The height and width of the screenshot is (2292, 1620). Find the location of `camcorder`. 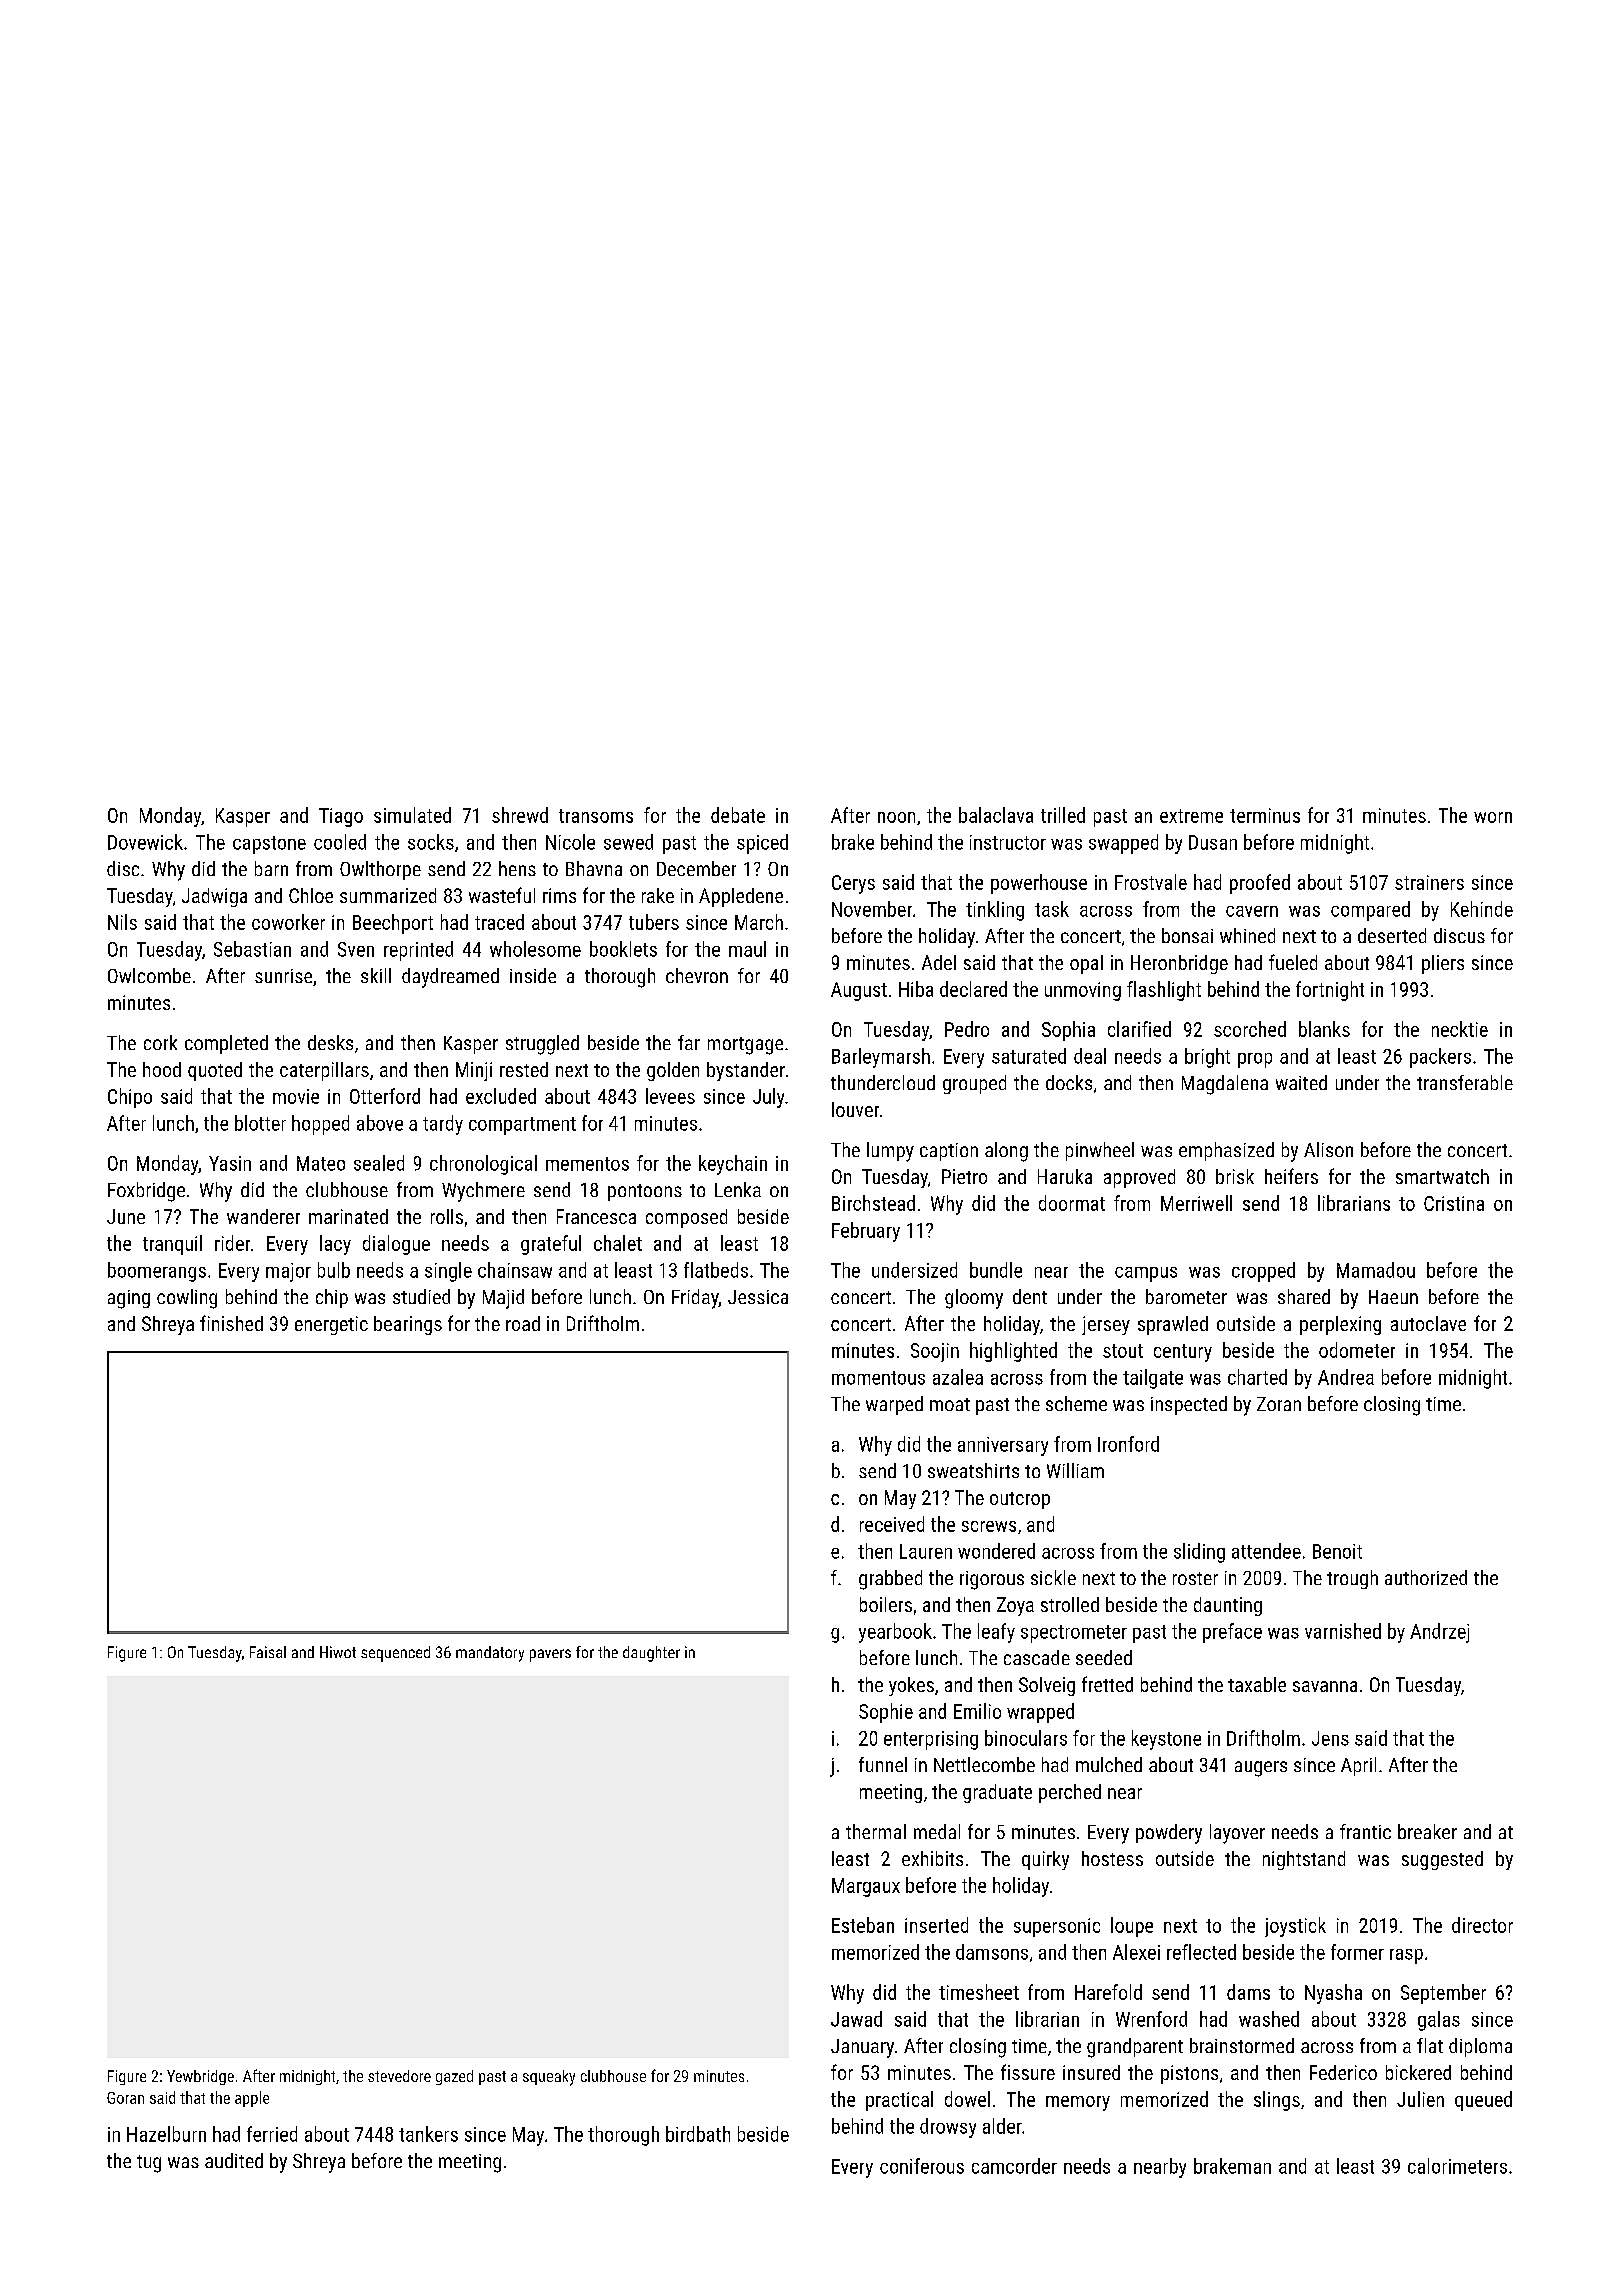

camcorder is located at coordinates (1014, 2166).
